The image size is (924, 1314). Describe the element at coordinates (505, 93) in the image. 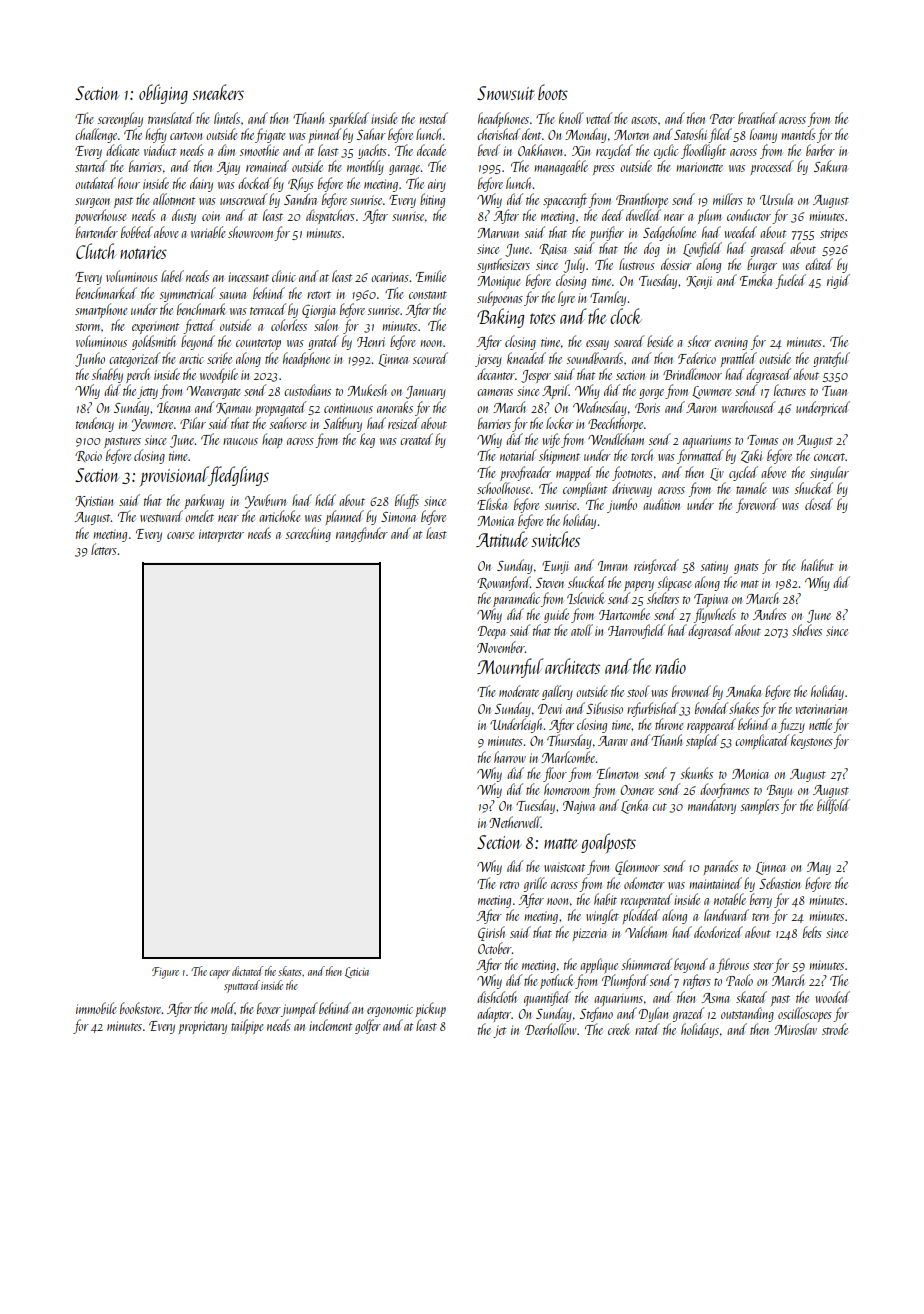

I see `Snowsuit` at that location.
